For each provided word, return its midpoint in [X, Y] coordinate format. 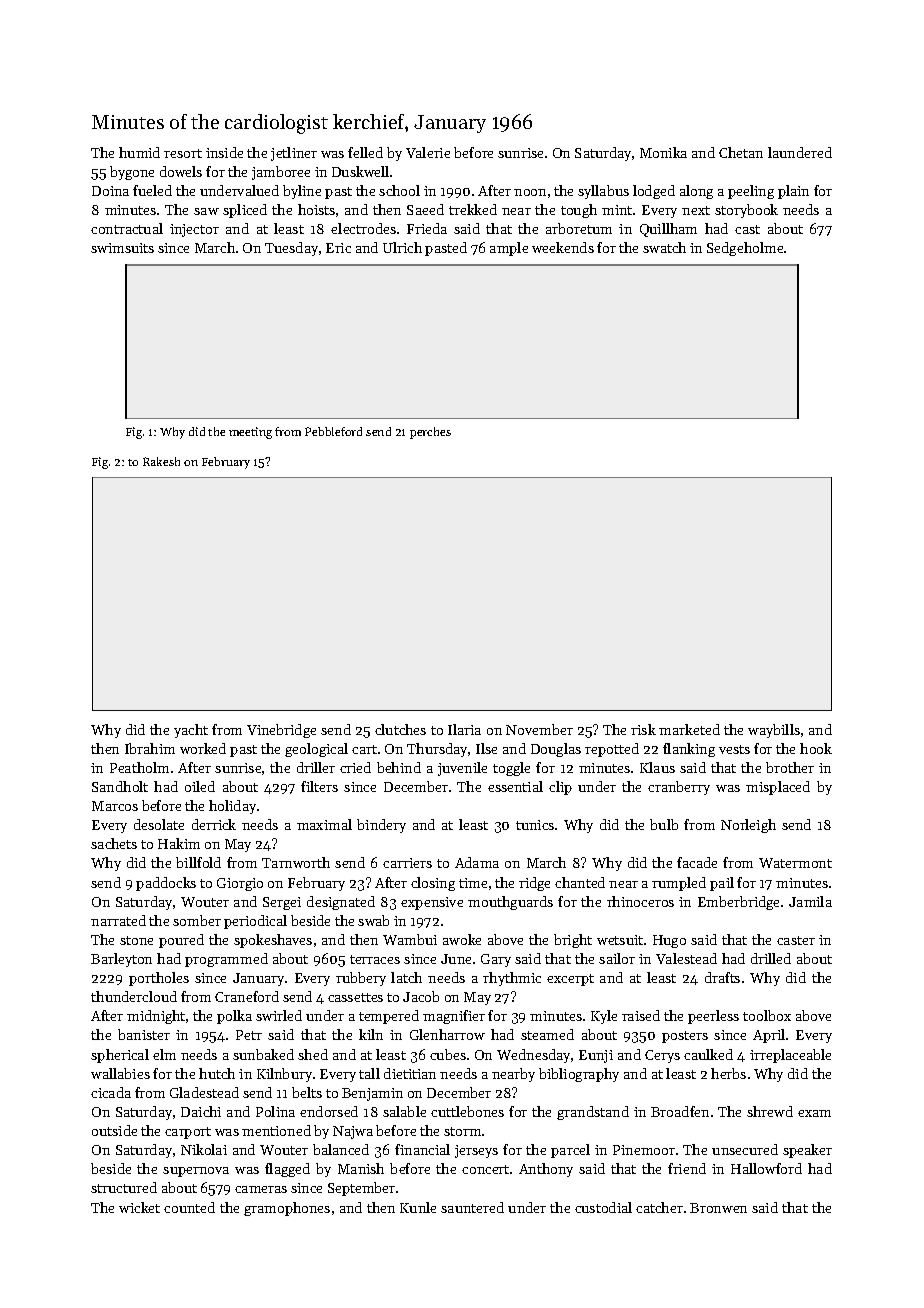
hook [816, 748]
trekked [473, 209]
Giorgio [240, 884]
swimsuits [122, 248]
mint [617, 210]
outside [114, 1130]
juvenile [462, 769]
